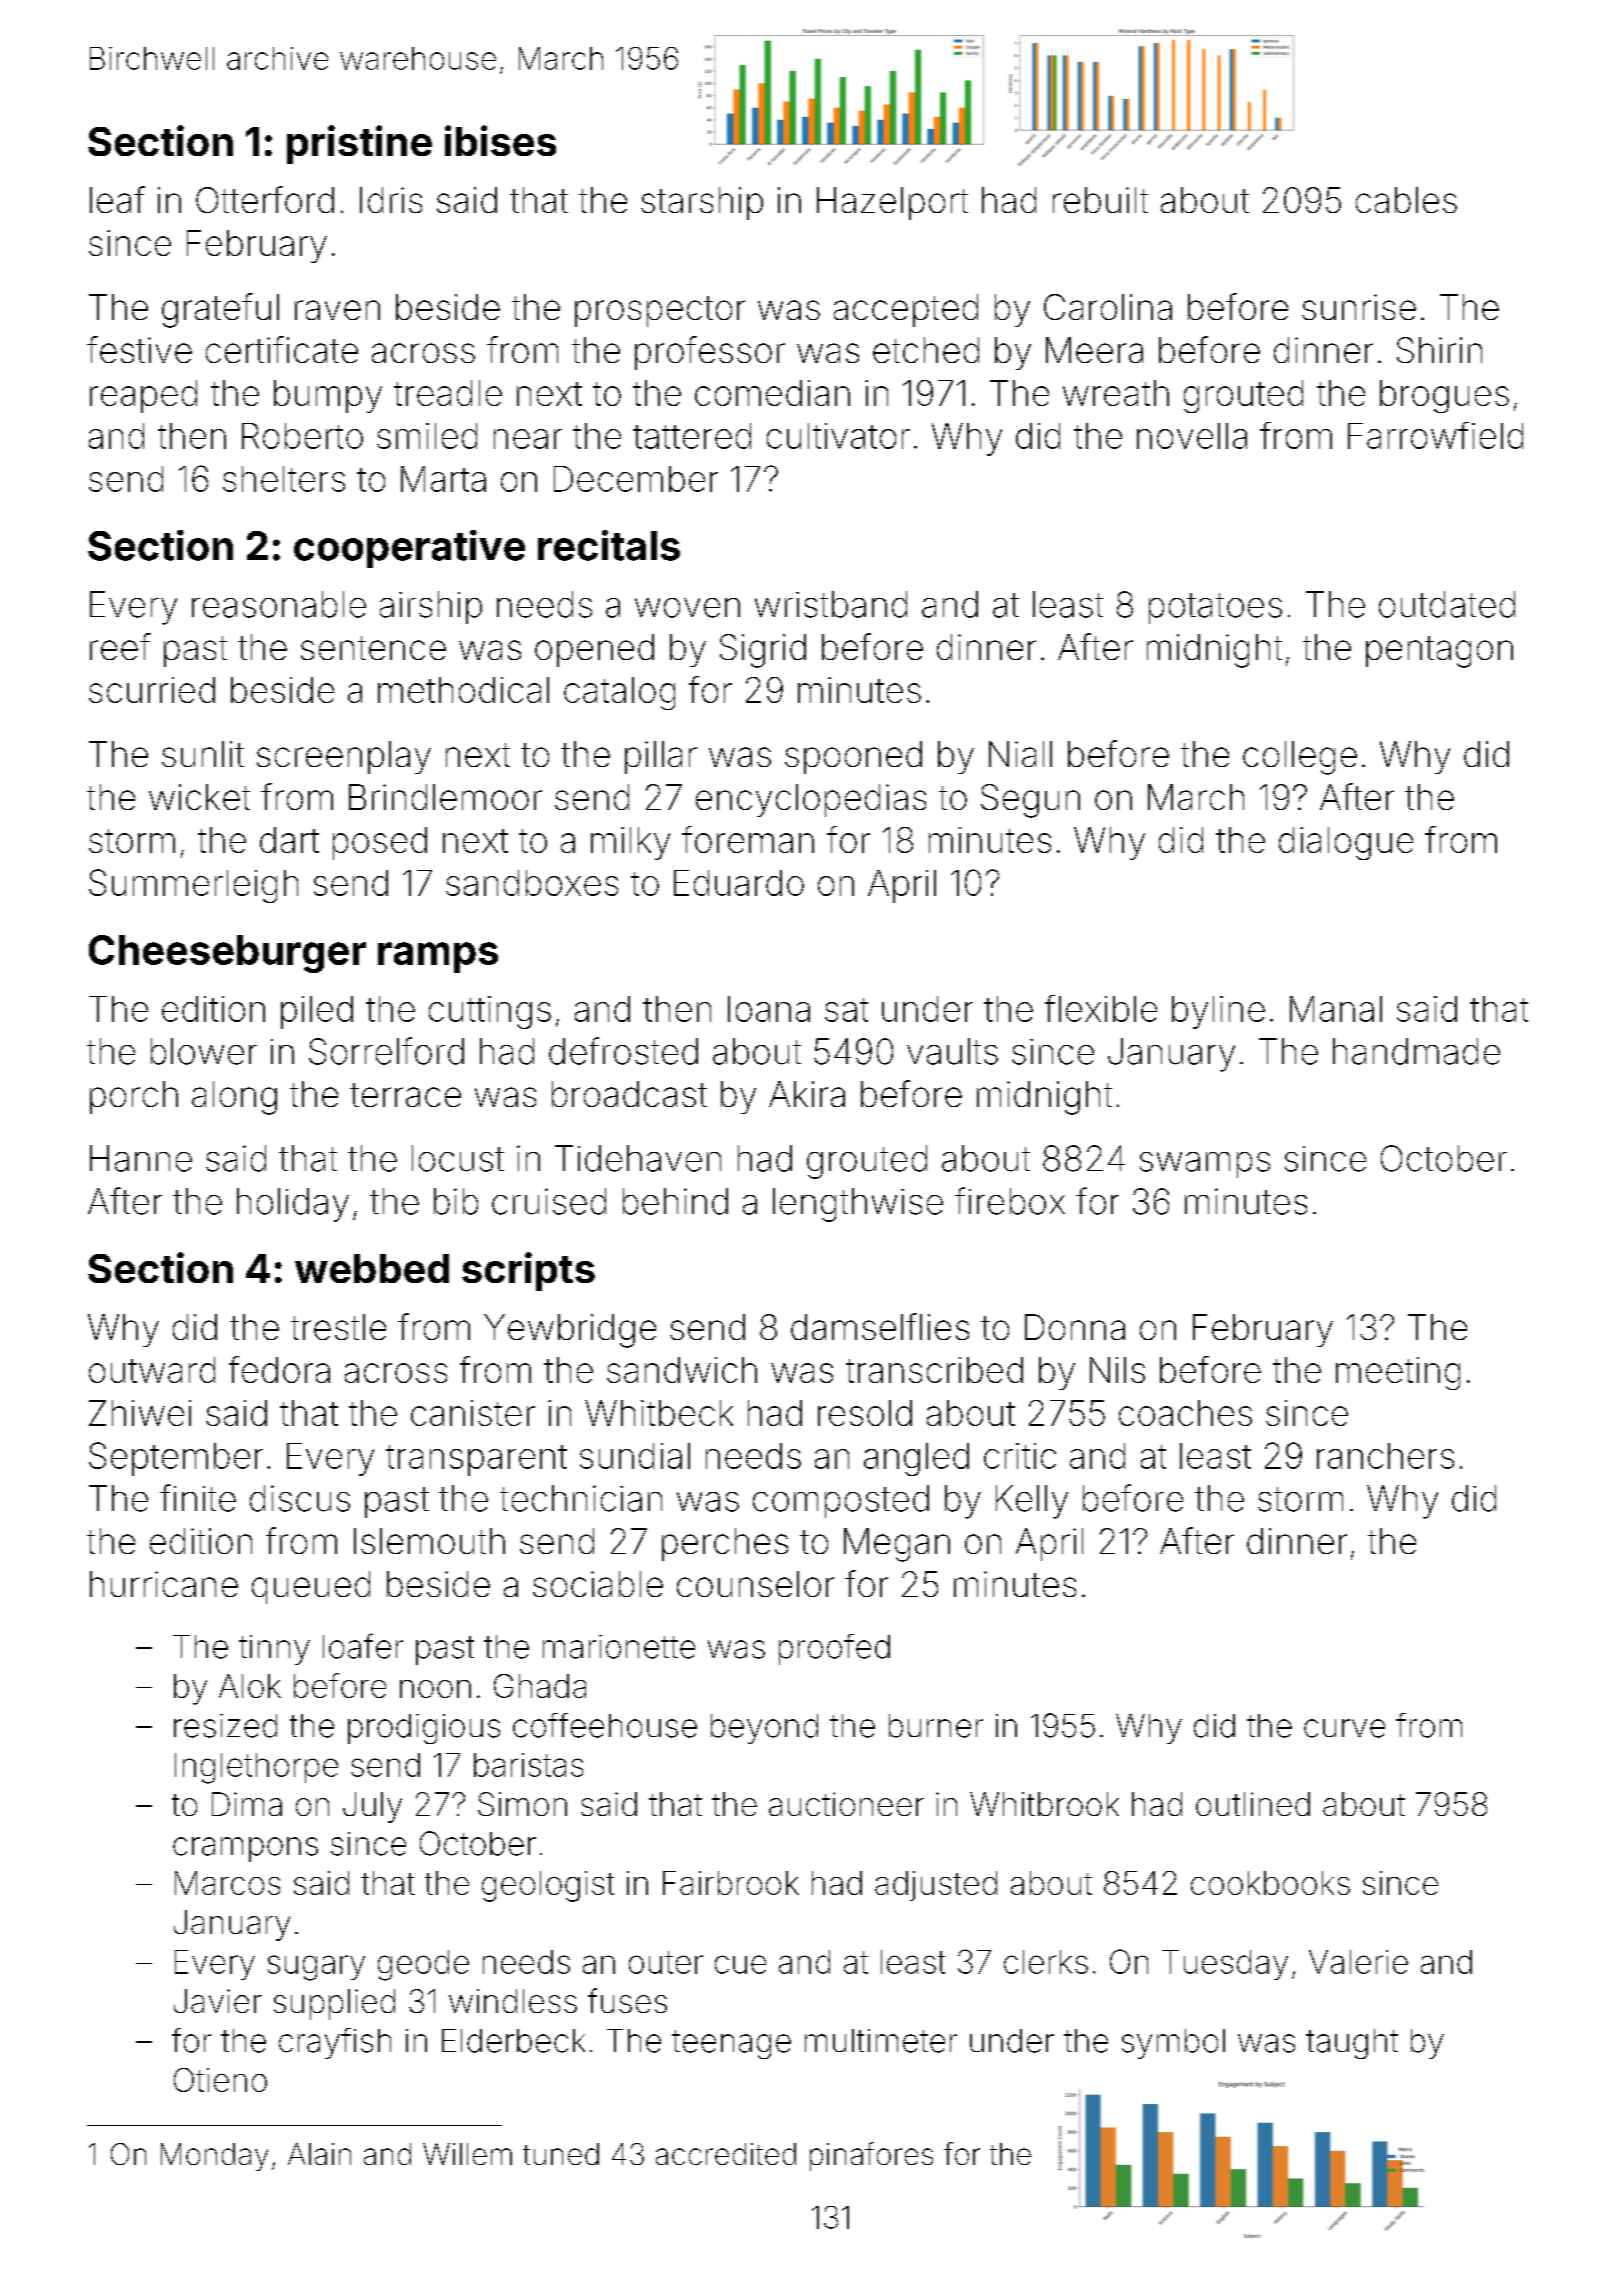 The width and height of the image is (1620, 2292). What do you see at coordinates (1439, 652) in the image?
I see `pentagon` at bounding box center [1439, 652].
